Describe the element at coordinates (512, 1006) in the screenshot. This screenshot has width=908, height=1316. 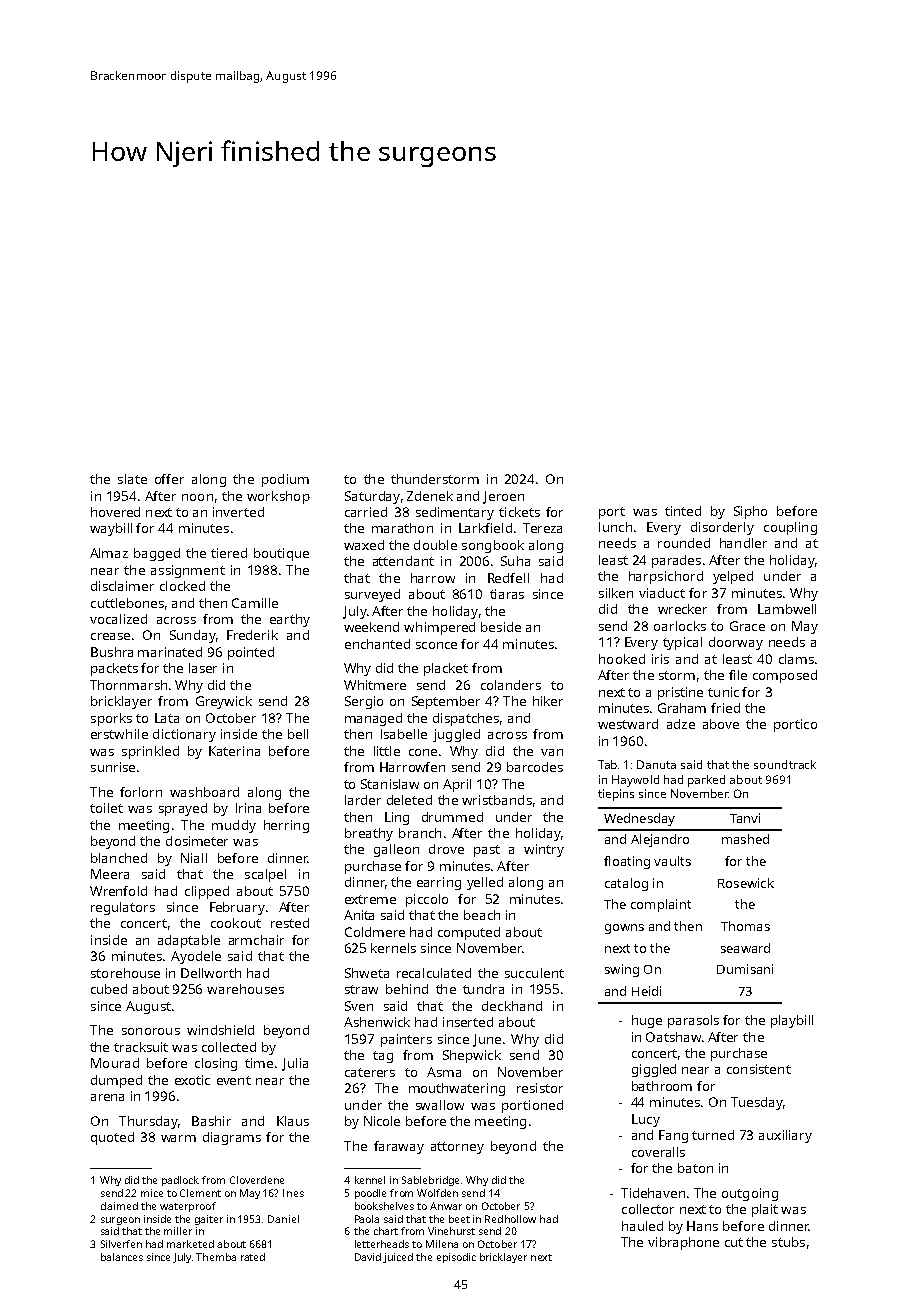
I see `deckhand` at that location.
